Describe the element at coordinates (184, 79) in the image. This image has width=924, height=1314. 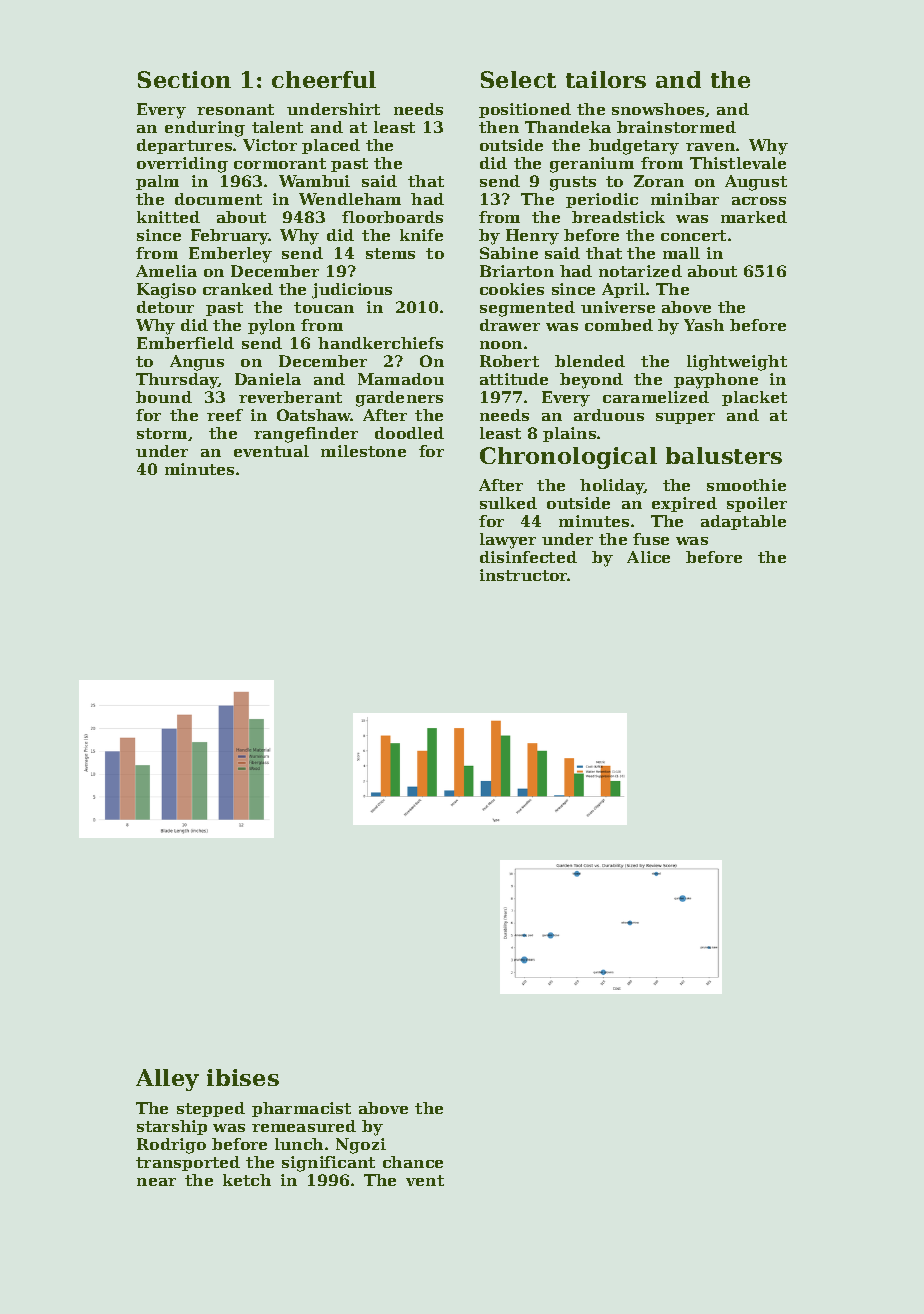
I see `Section` at that location.
